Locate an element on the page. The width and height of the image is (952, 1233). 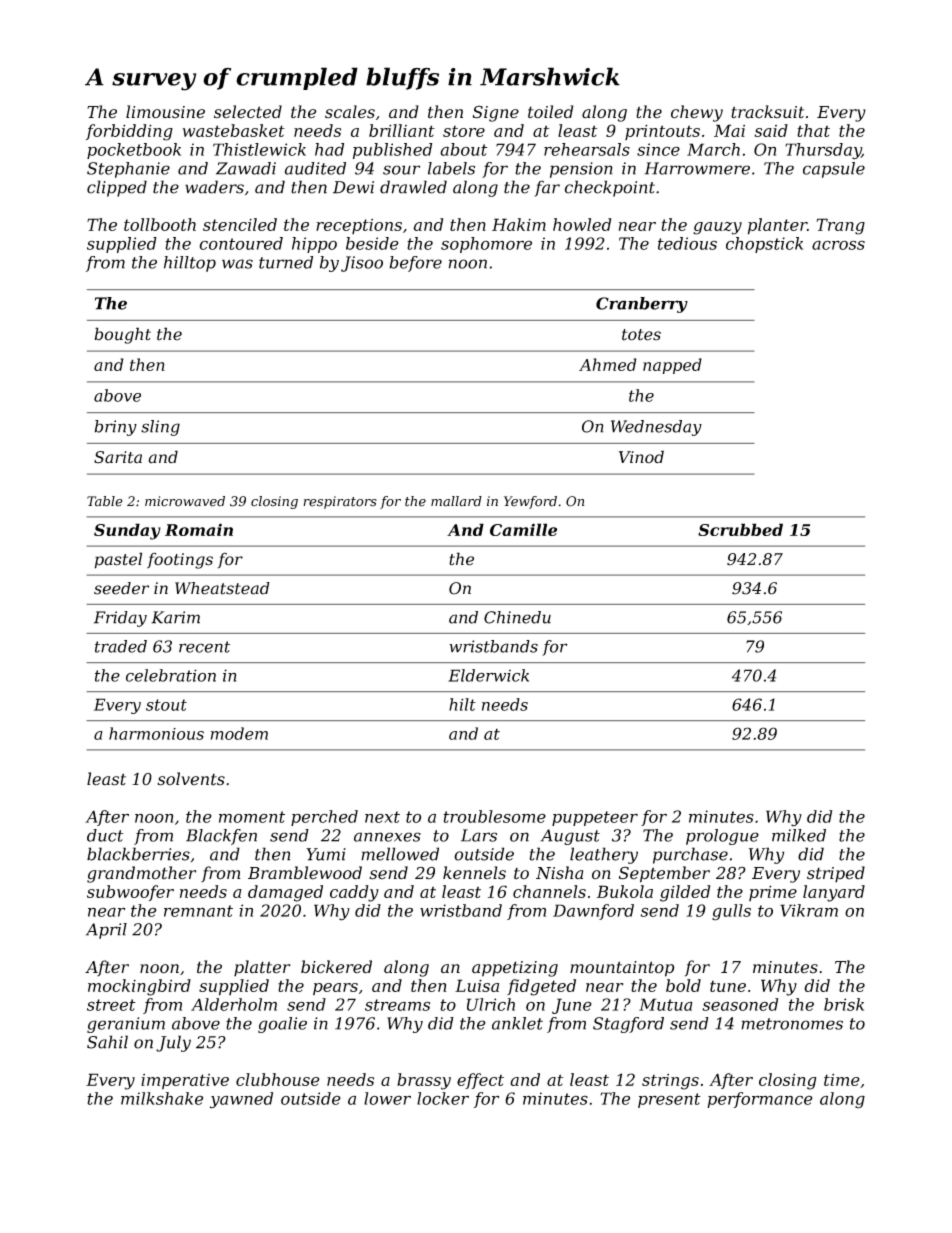
leathery is located at coordinates (604, 855).
